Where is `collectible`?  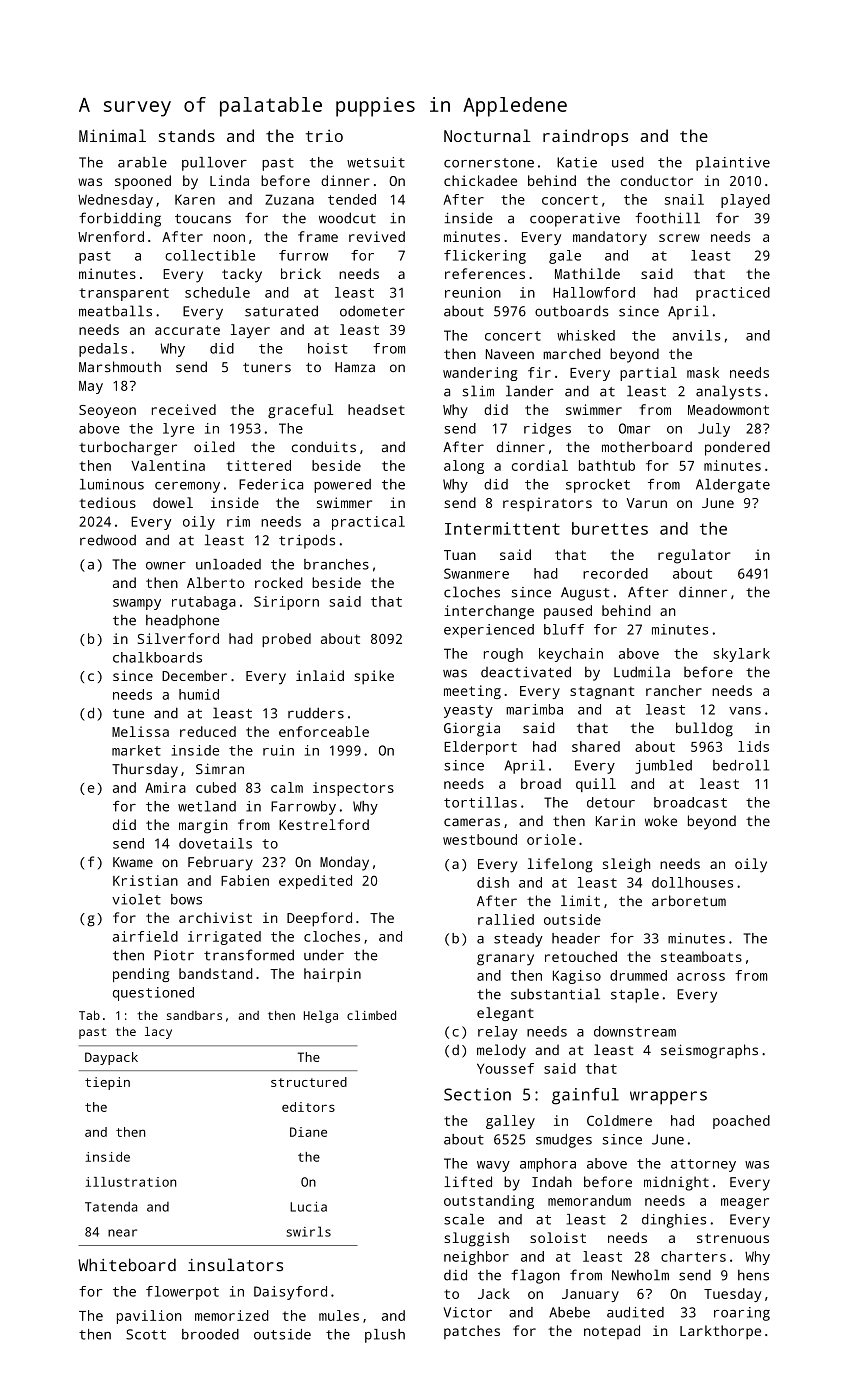
collectible is located at coordinates (210, 255).
